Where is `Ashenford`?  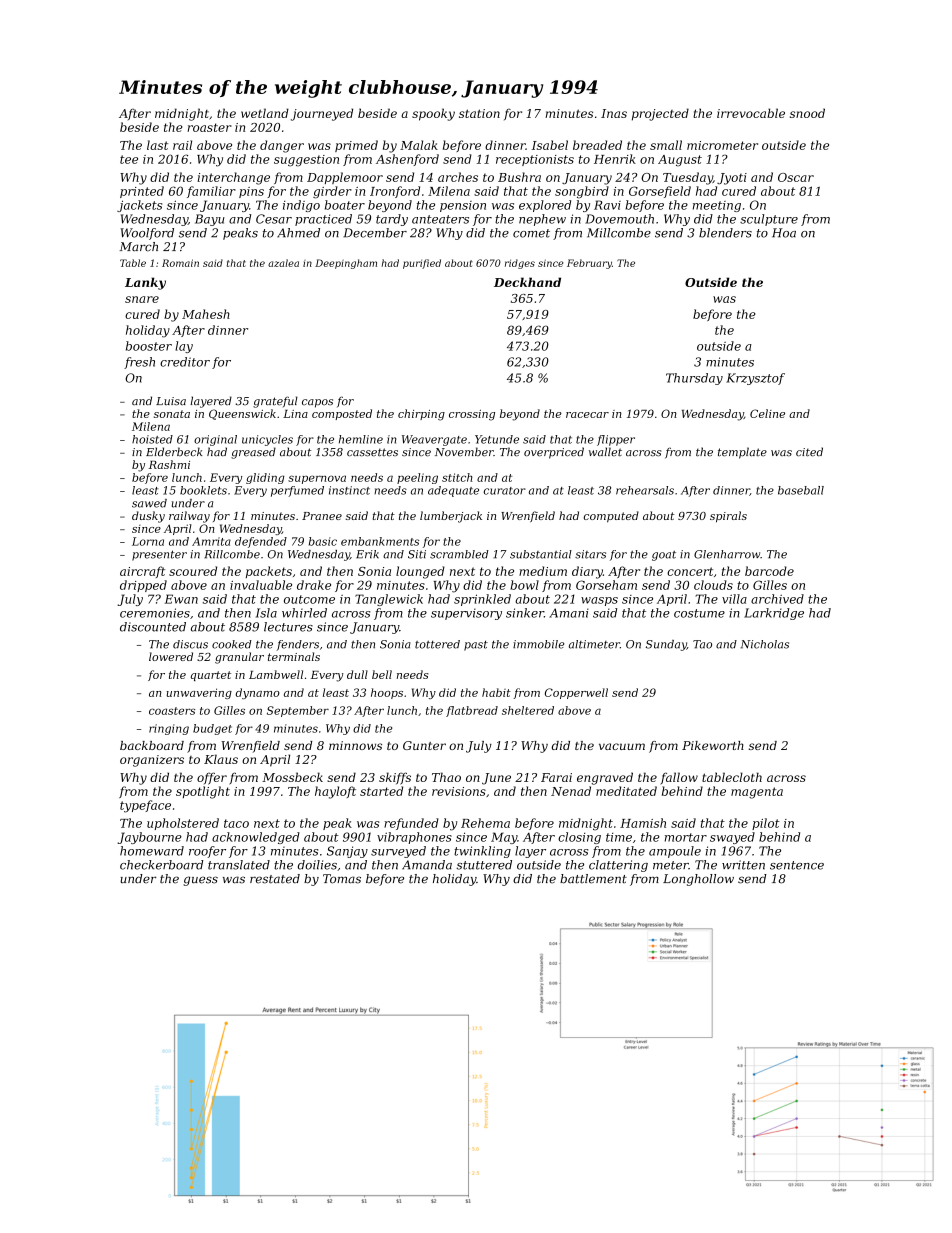
Ashenford is located at coordinates (407, 160).
